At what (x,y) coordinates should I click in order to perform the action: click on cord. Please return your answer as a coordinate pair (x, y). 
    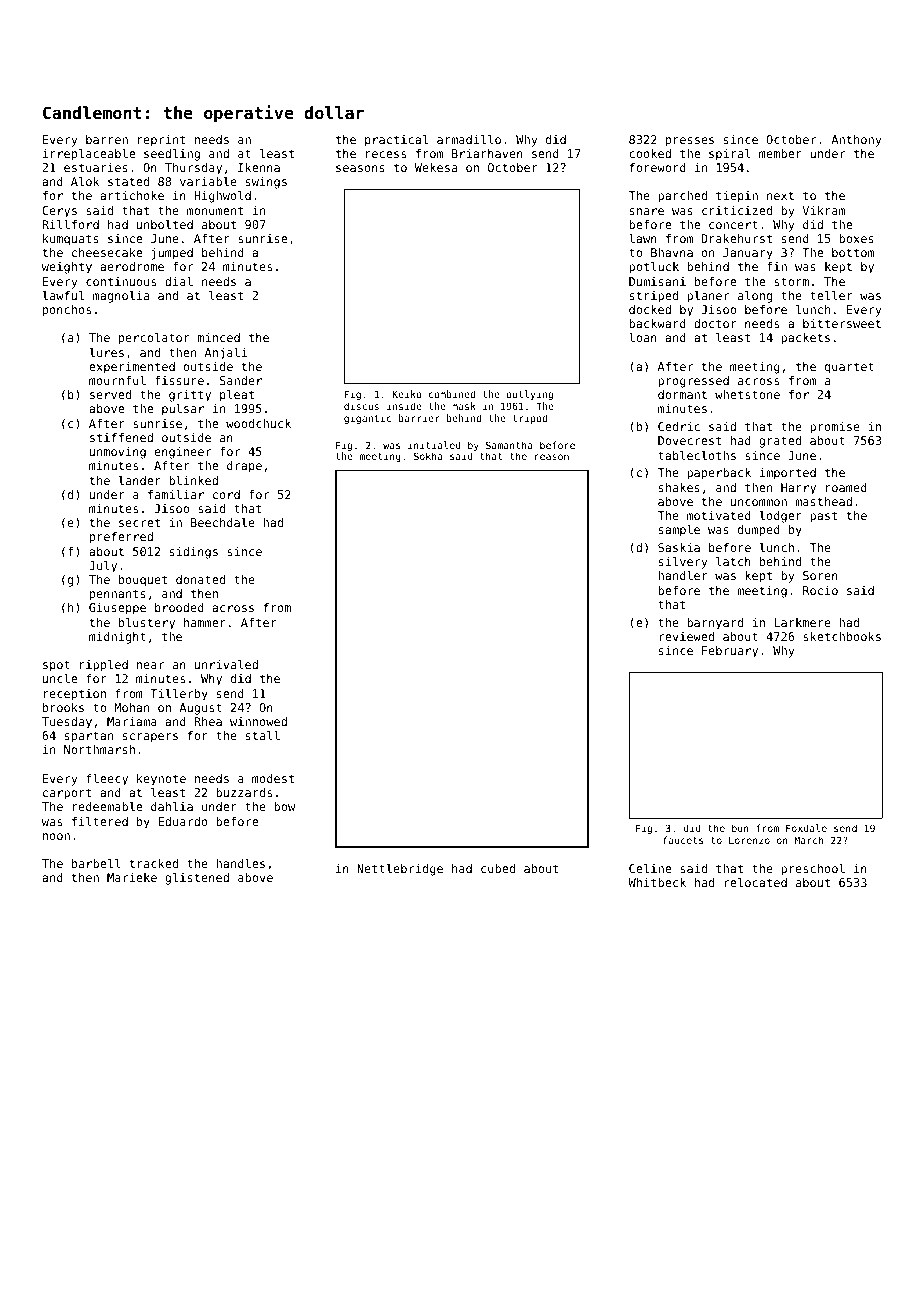
    Looking at the image, I should click on (226, 494).
